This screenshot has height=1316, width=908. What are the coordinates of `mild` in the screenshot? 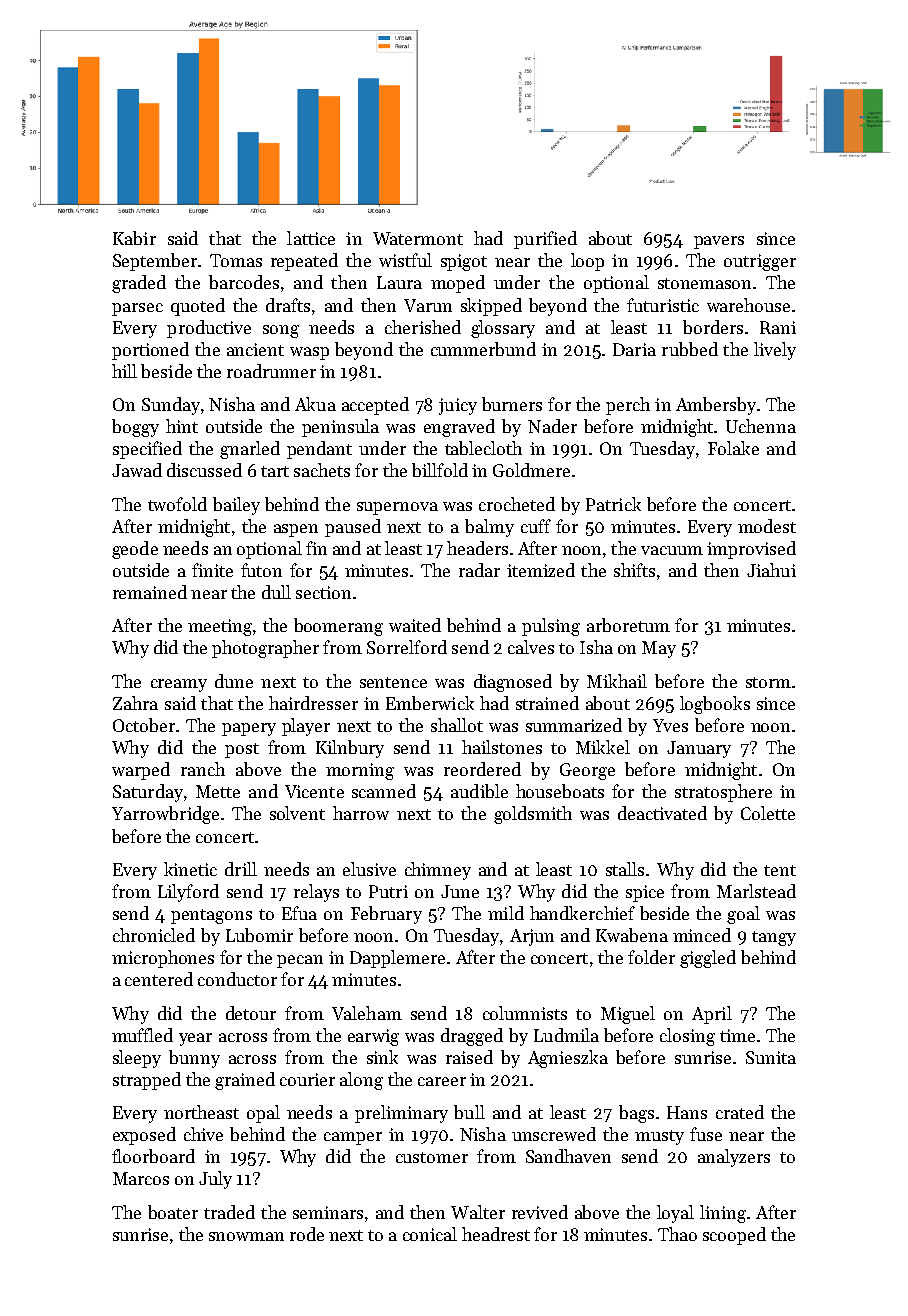 It's located at (506, 913).
